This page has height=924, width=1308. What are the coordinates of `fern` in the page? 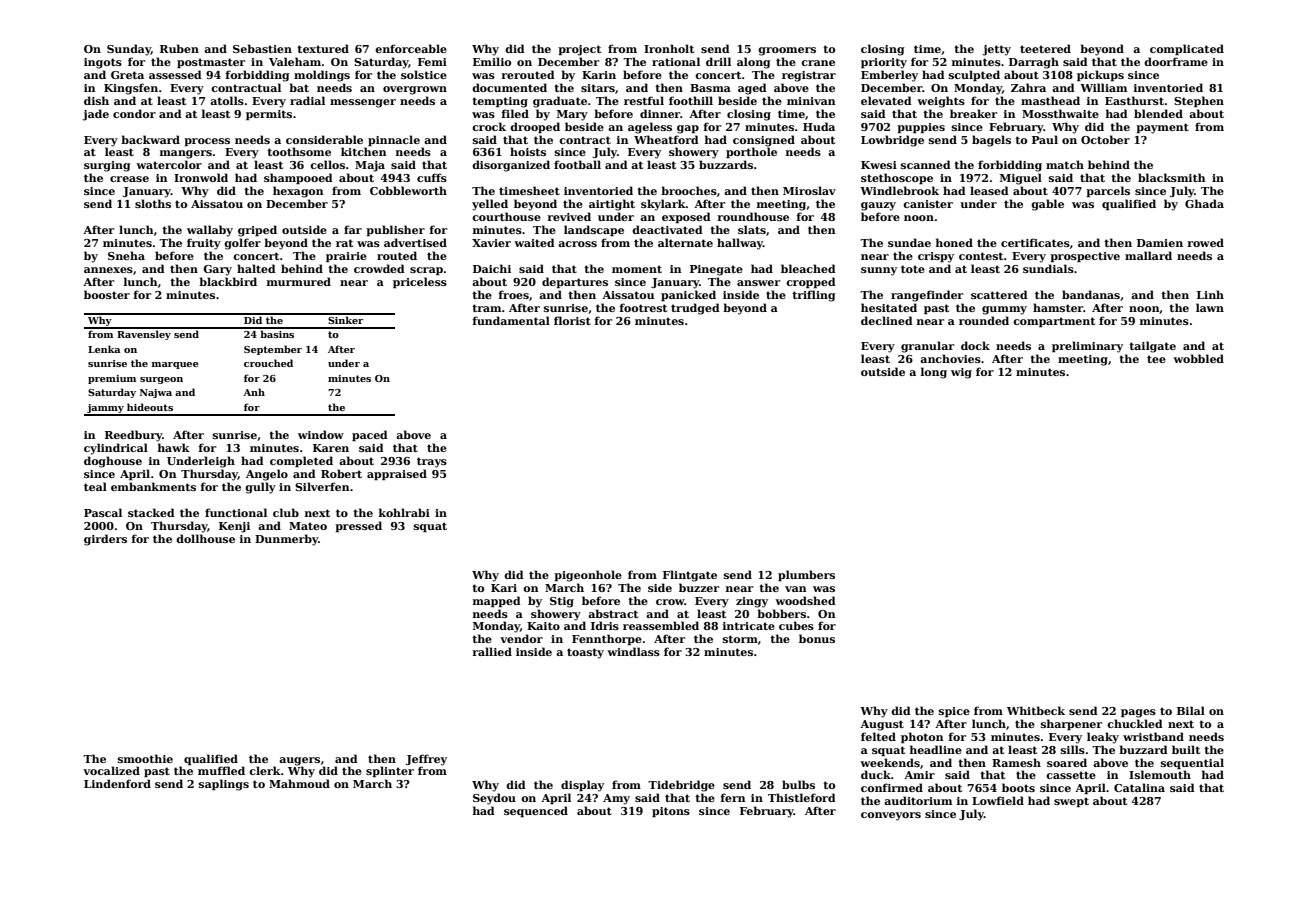 It's located at (733, 797).
